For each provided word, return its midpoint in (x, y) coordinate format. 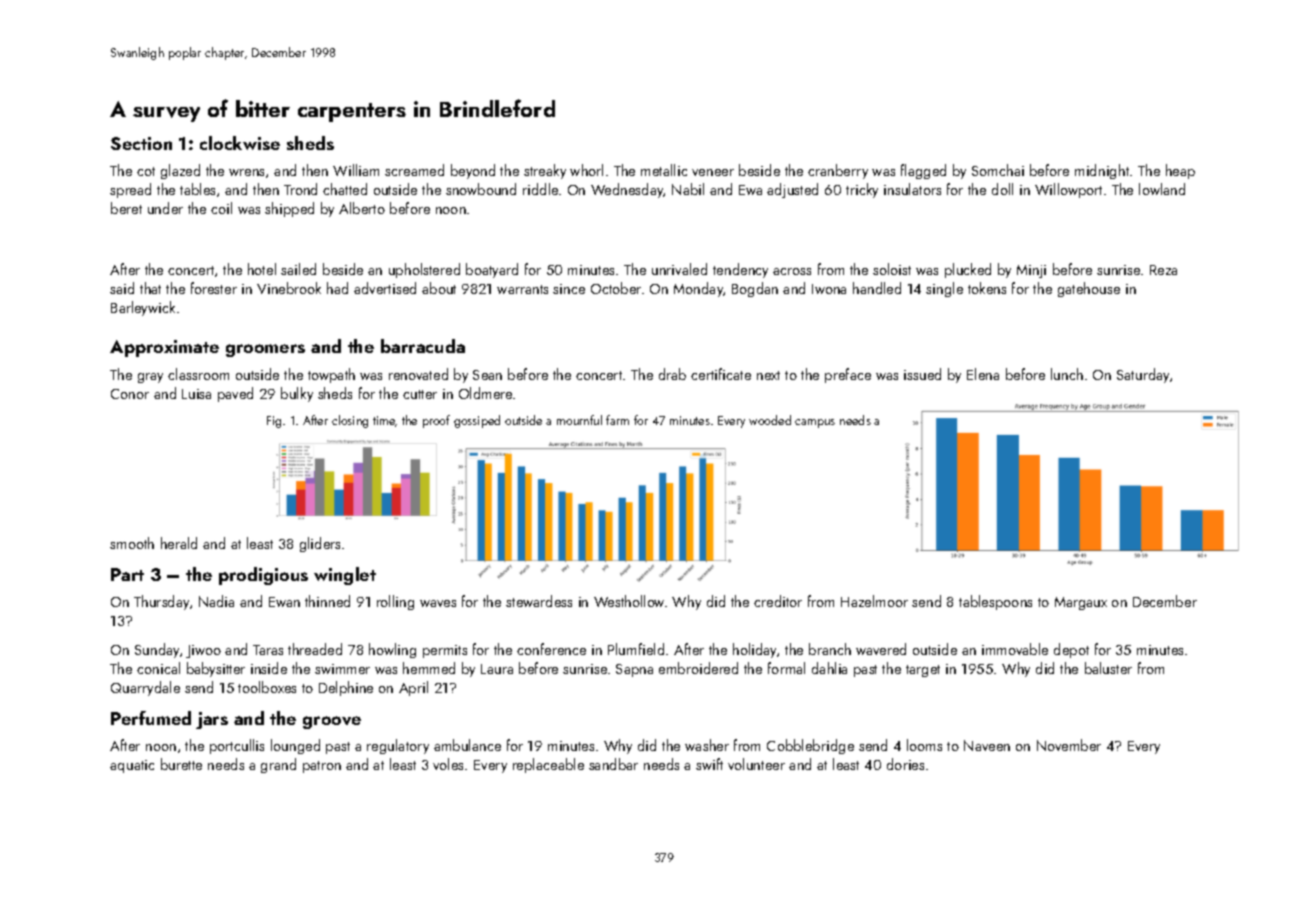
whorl (586, 170)
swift (709, 764)
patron (322, 767)
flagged (923, 171)
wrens (246, 172)
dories (905, 764)
